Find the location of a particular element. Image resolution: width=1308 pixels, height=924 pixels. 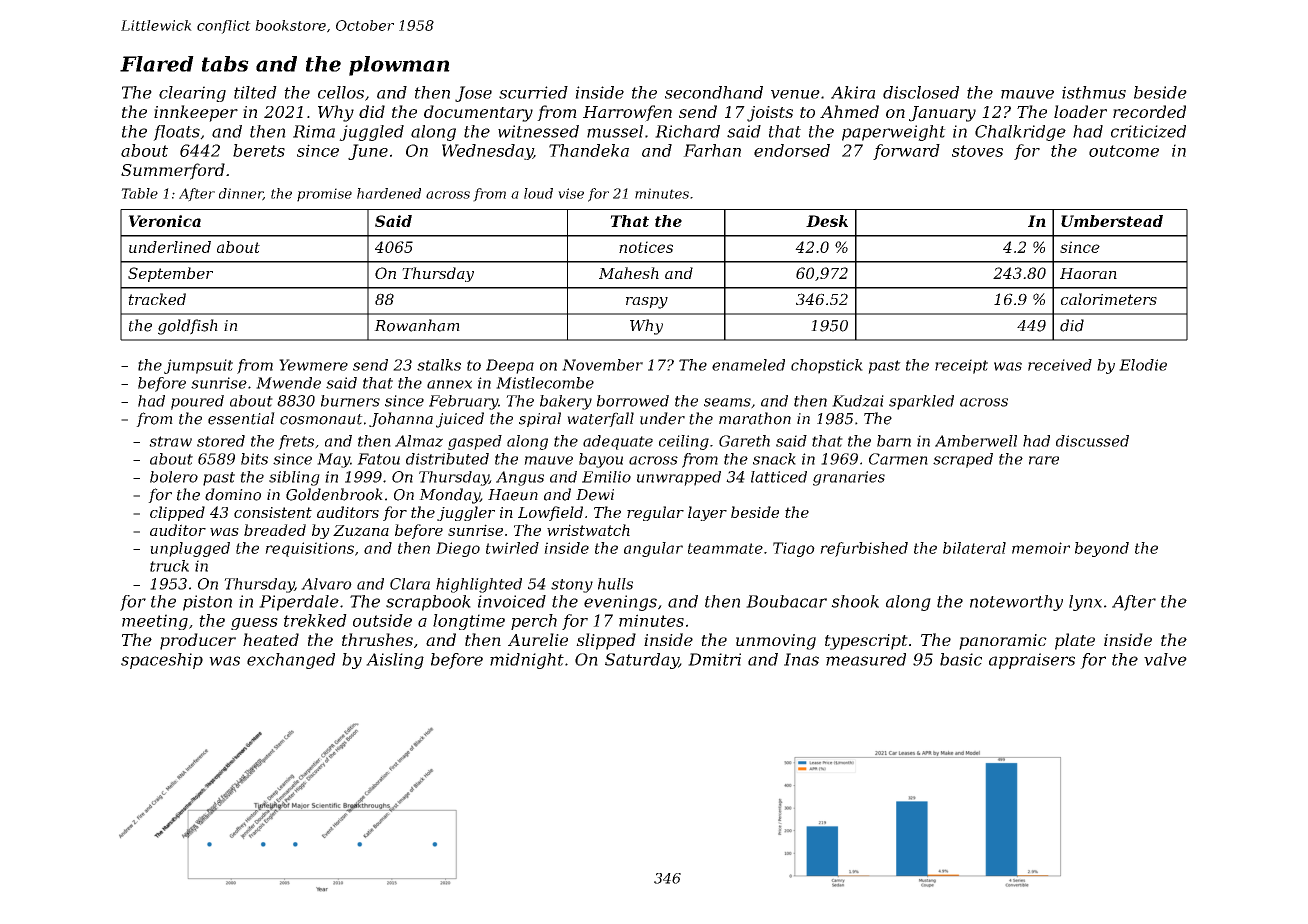

secondhand is located at coordinates (714, 92).
